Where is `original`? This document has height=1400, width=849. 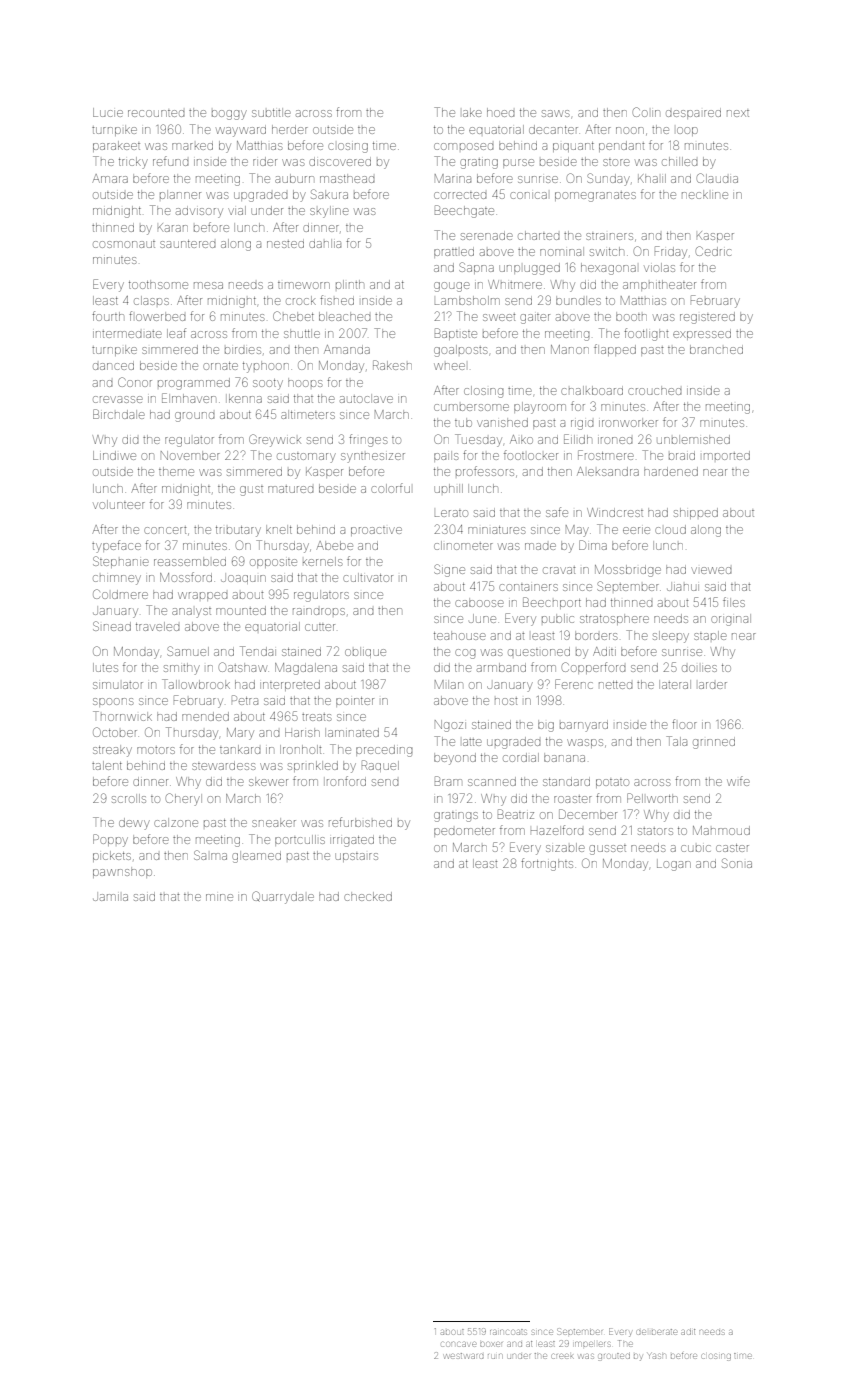 original is located at coordinates (731, 620).
